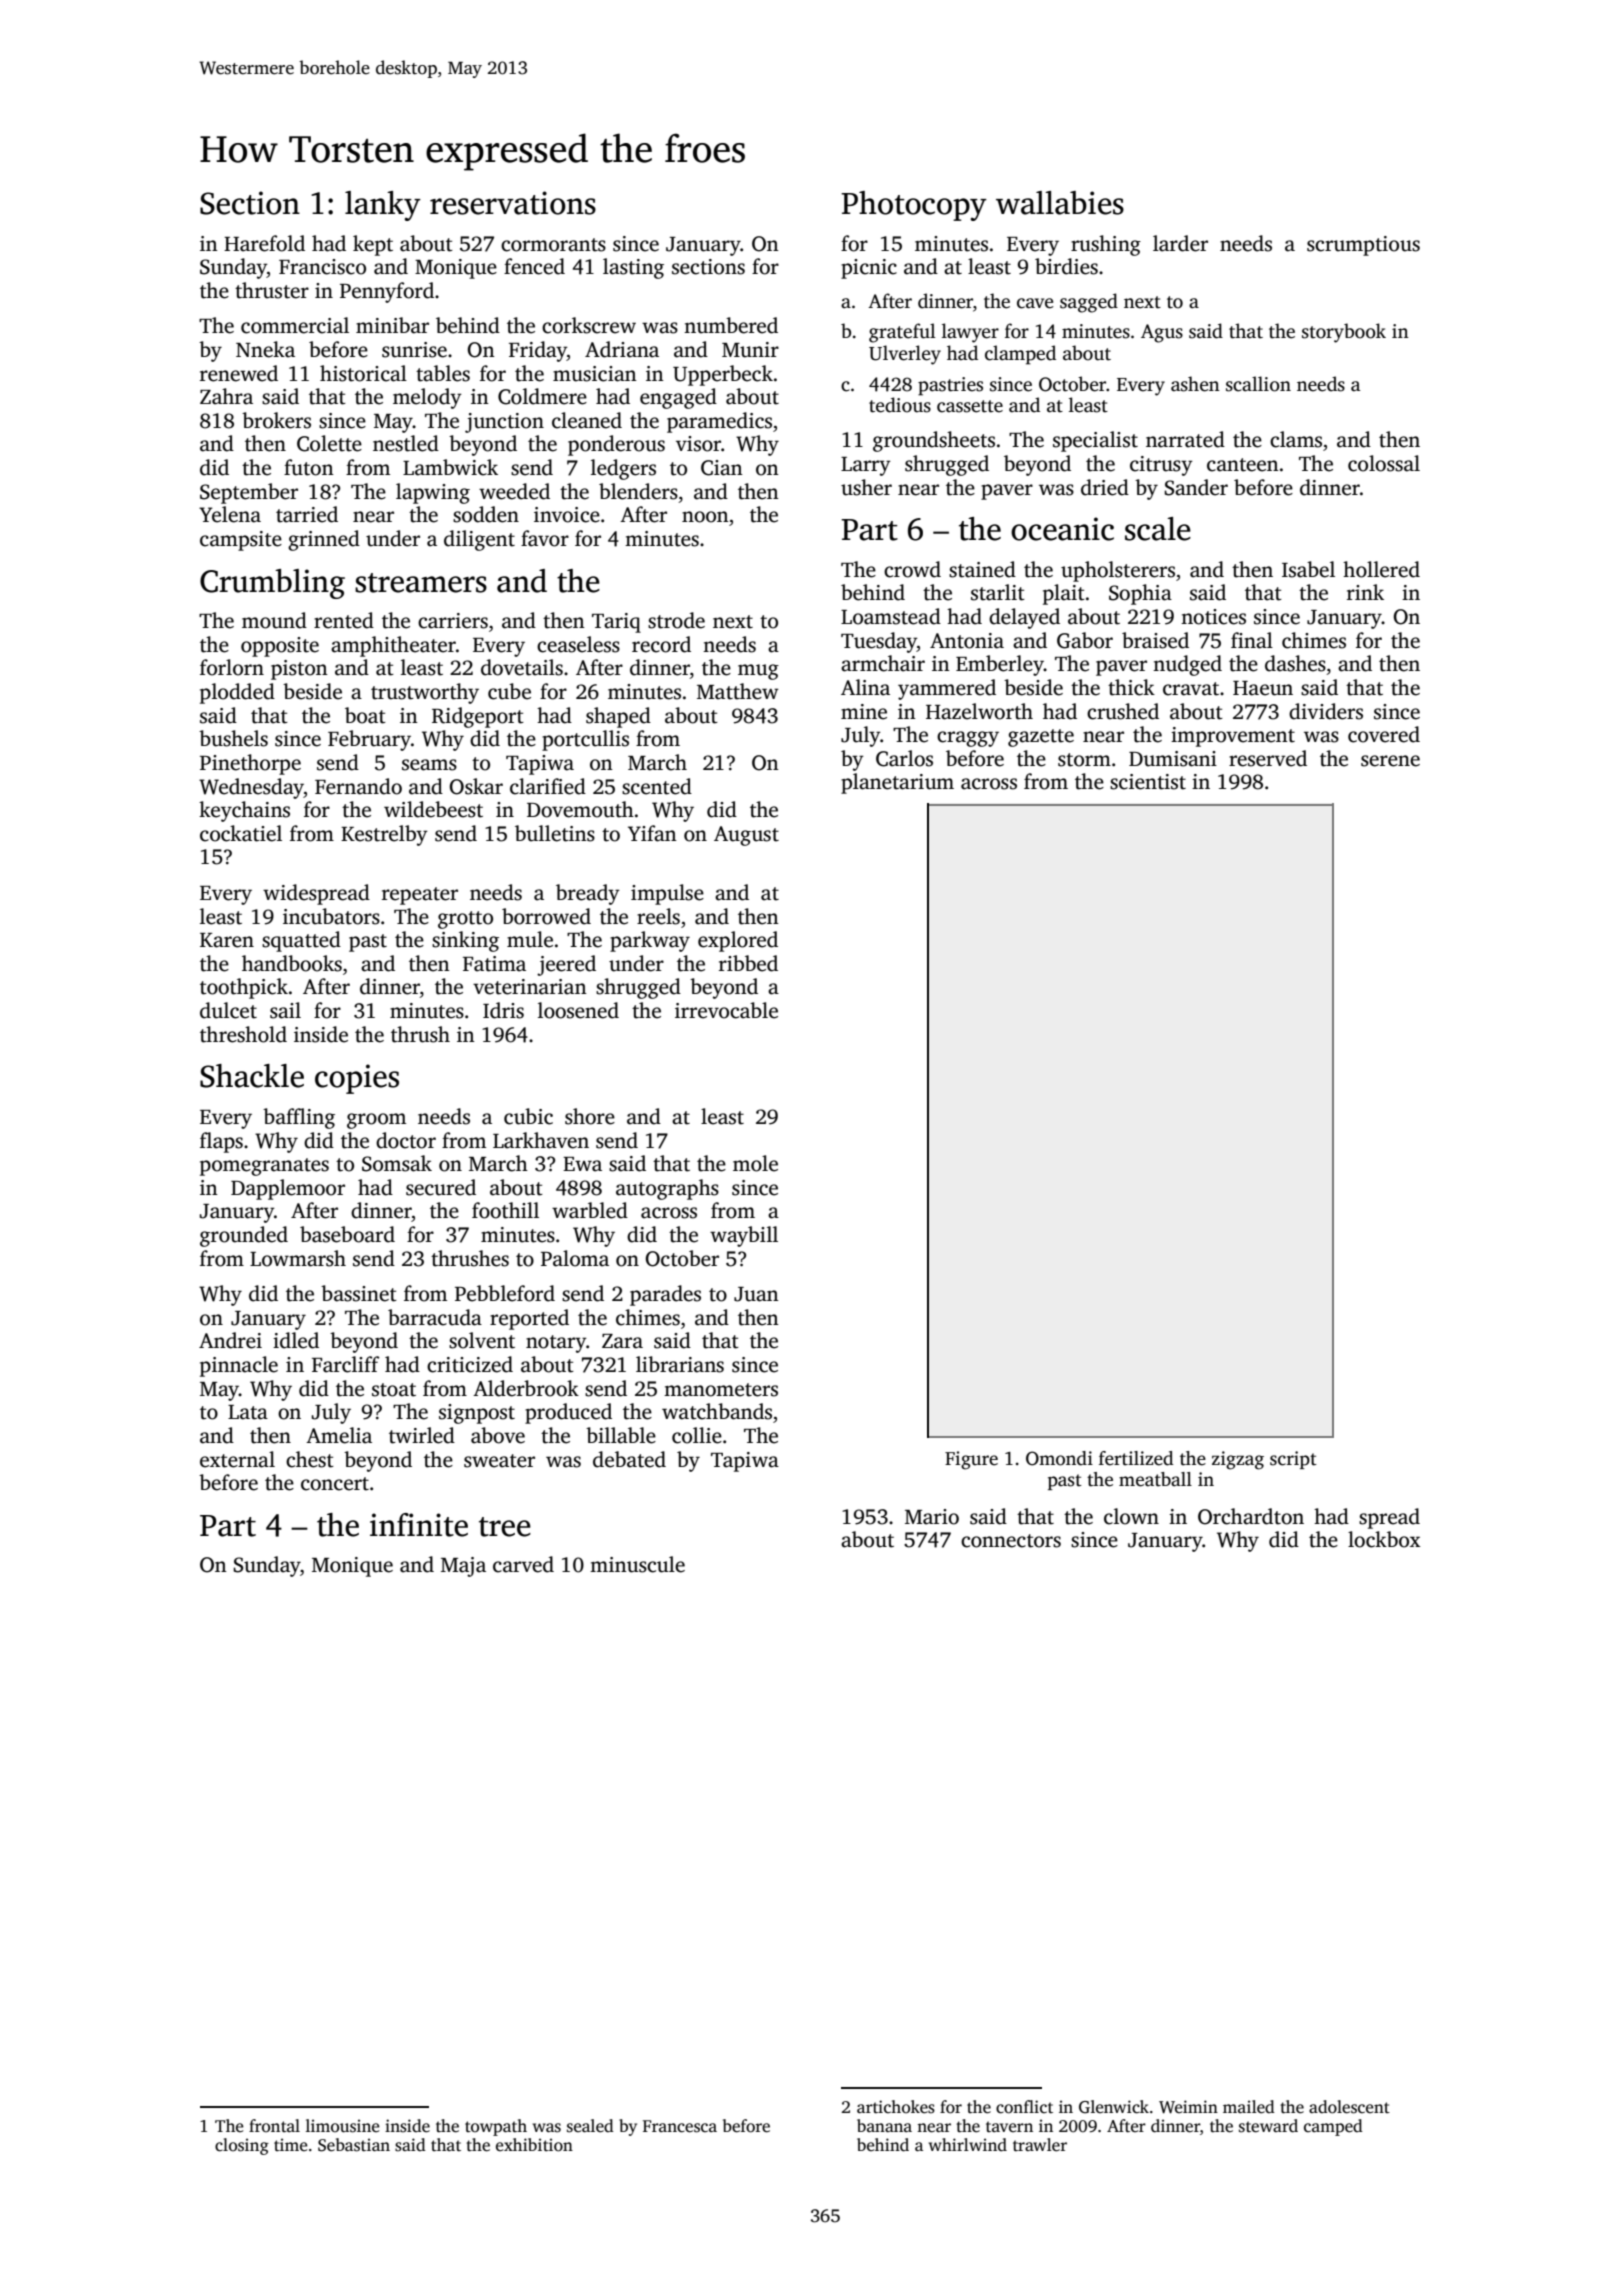 The height and width of the screenshot is (2292, 1620). I want to click on lockbox, so click(1384, 1539).
